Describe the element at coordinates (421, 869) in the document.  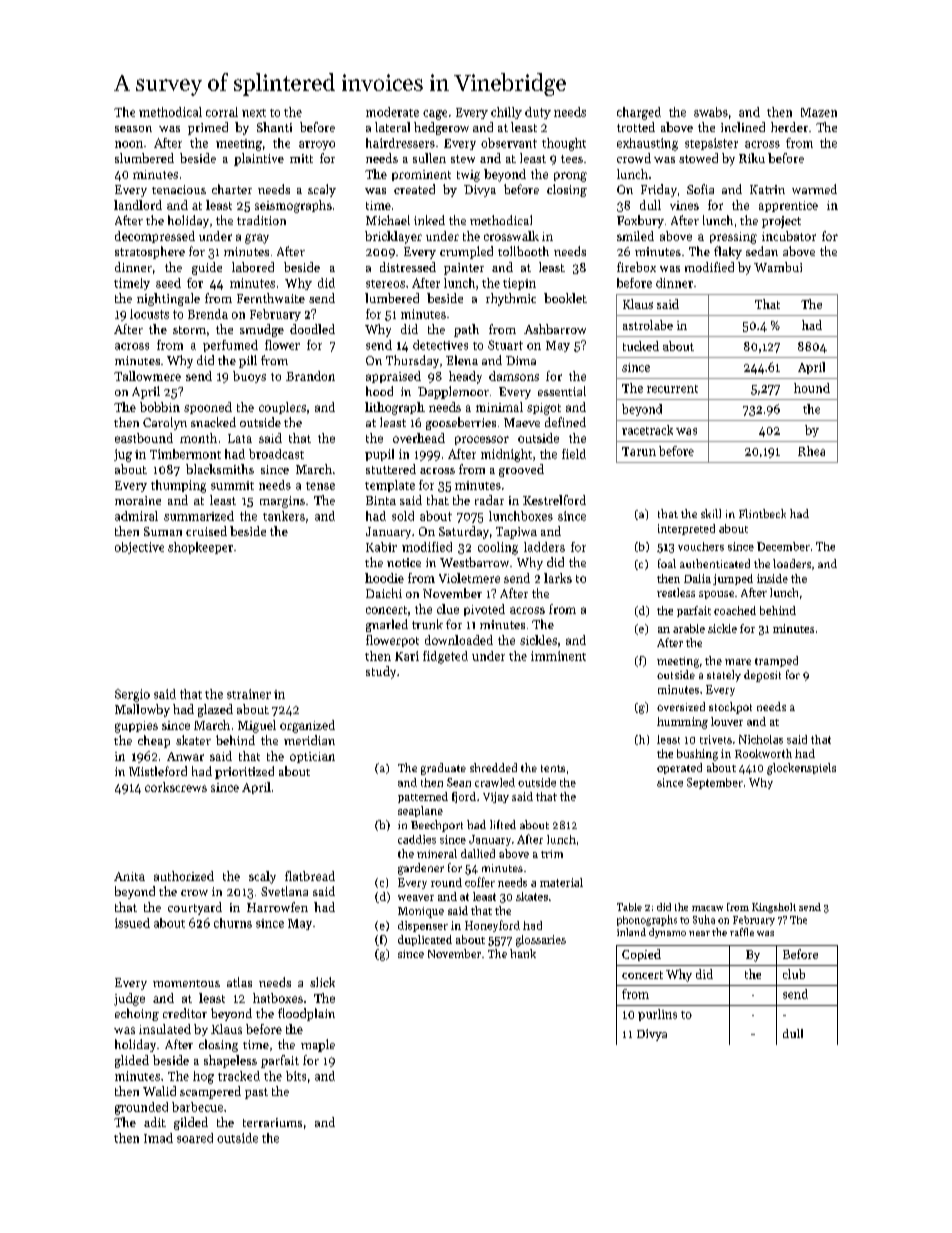
I see `gardener` at that location.
